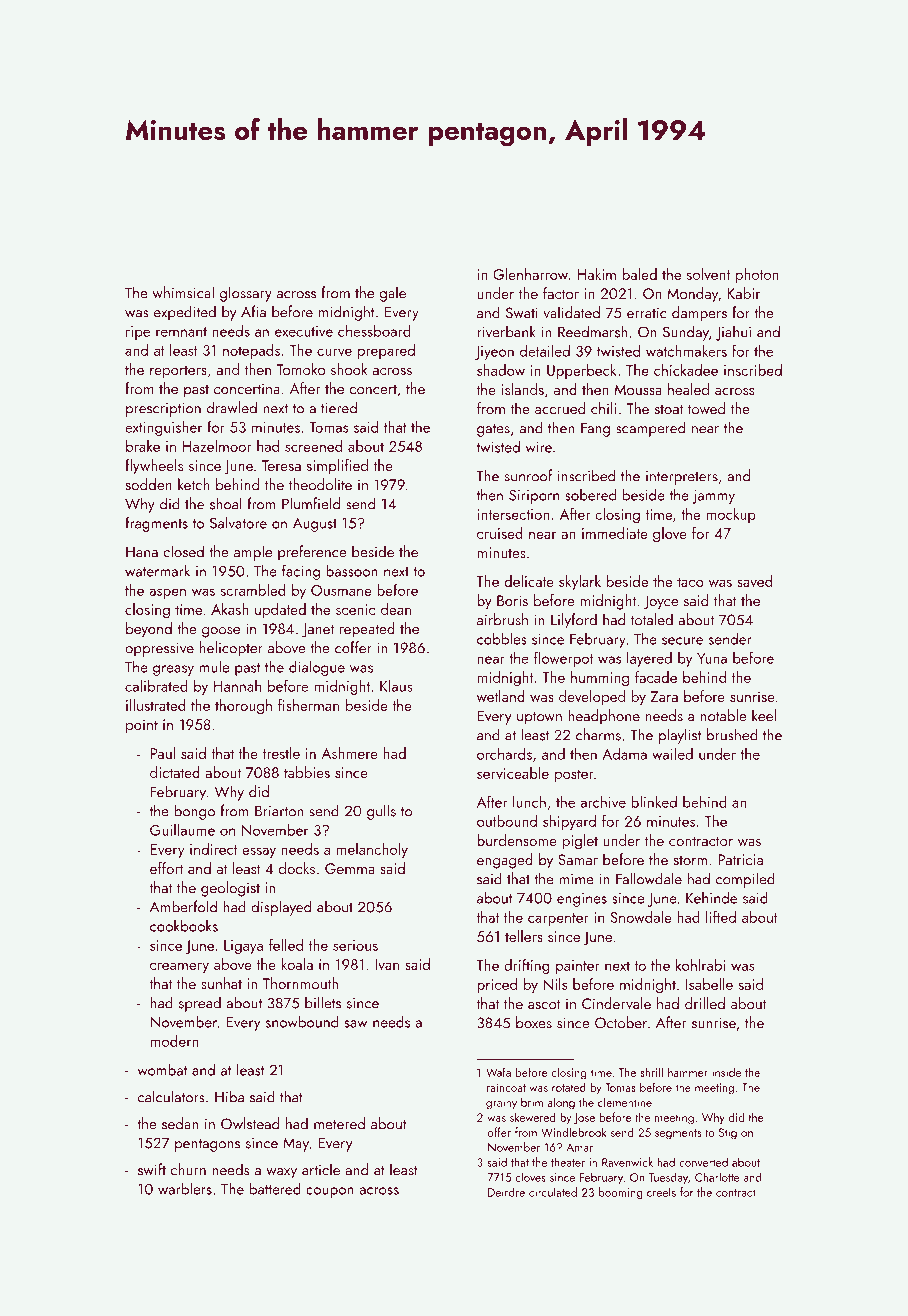 Image resolution: width=908 pixels, height=1316 pixels. Describe the element at coordinates (530, 274) in the screenshot. I see `Glenharrow` at that location.
